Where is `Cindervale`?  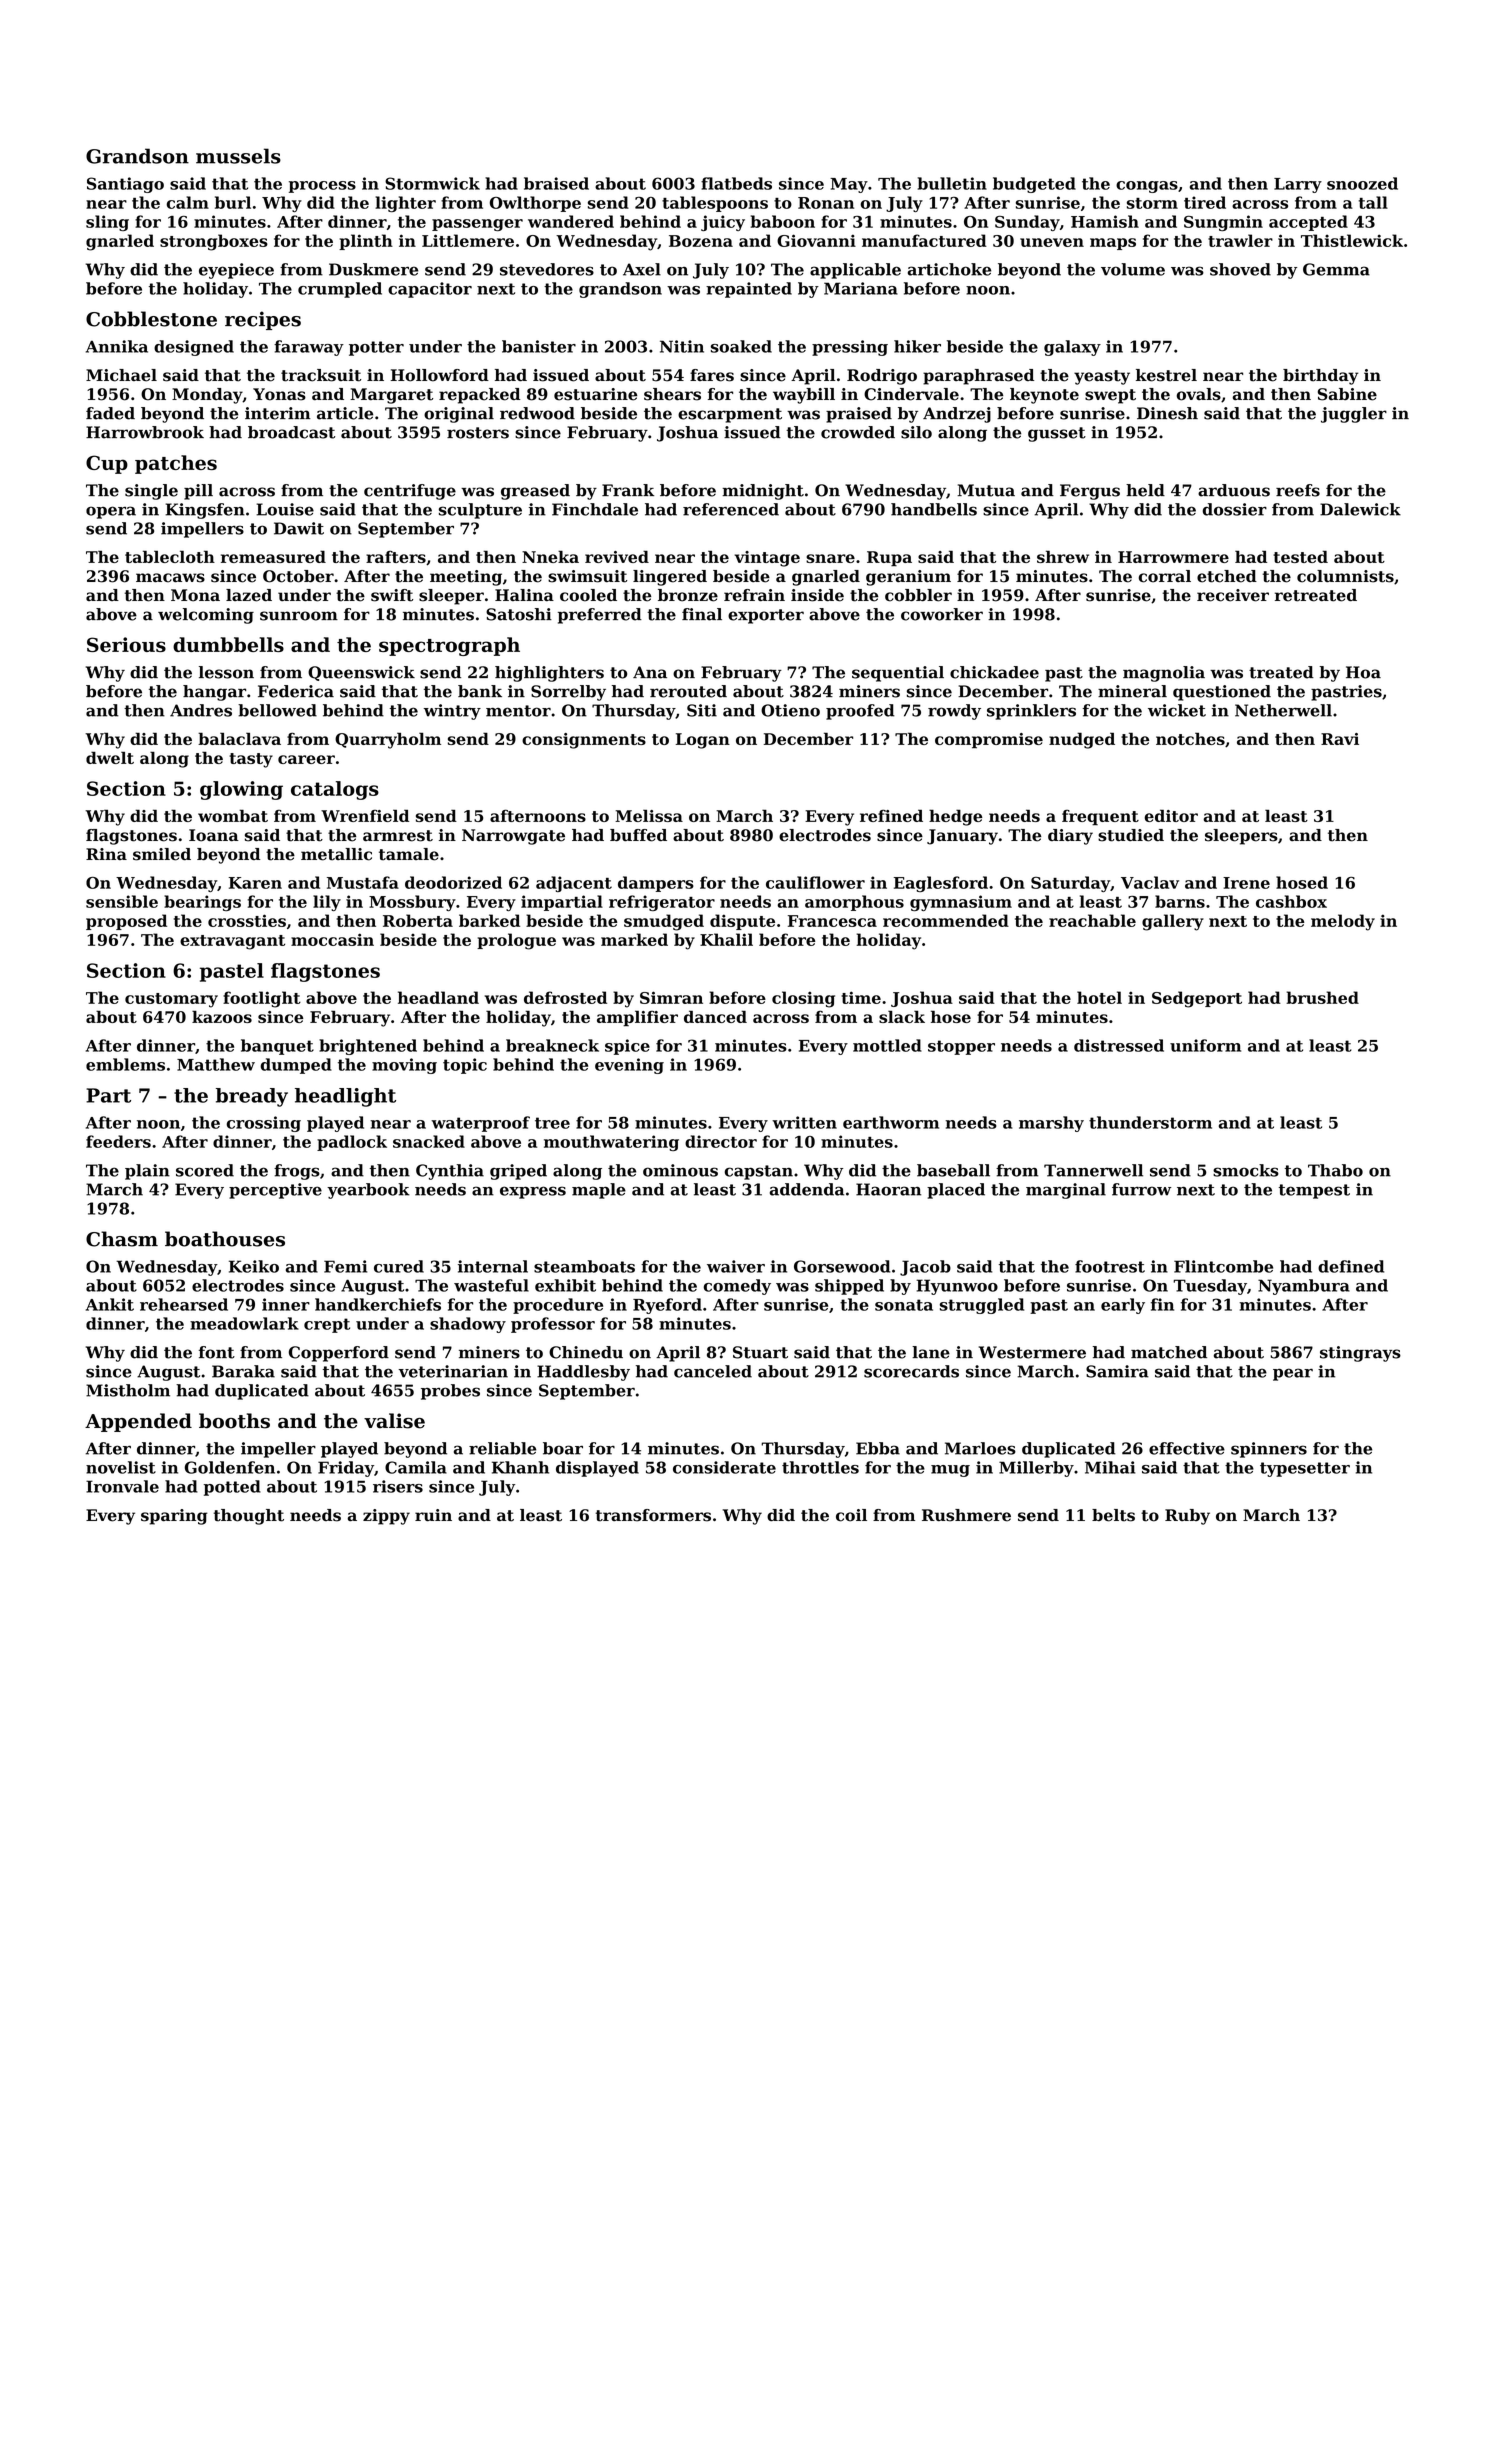 Cindervale is located at coordinates (911, 394).
